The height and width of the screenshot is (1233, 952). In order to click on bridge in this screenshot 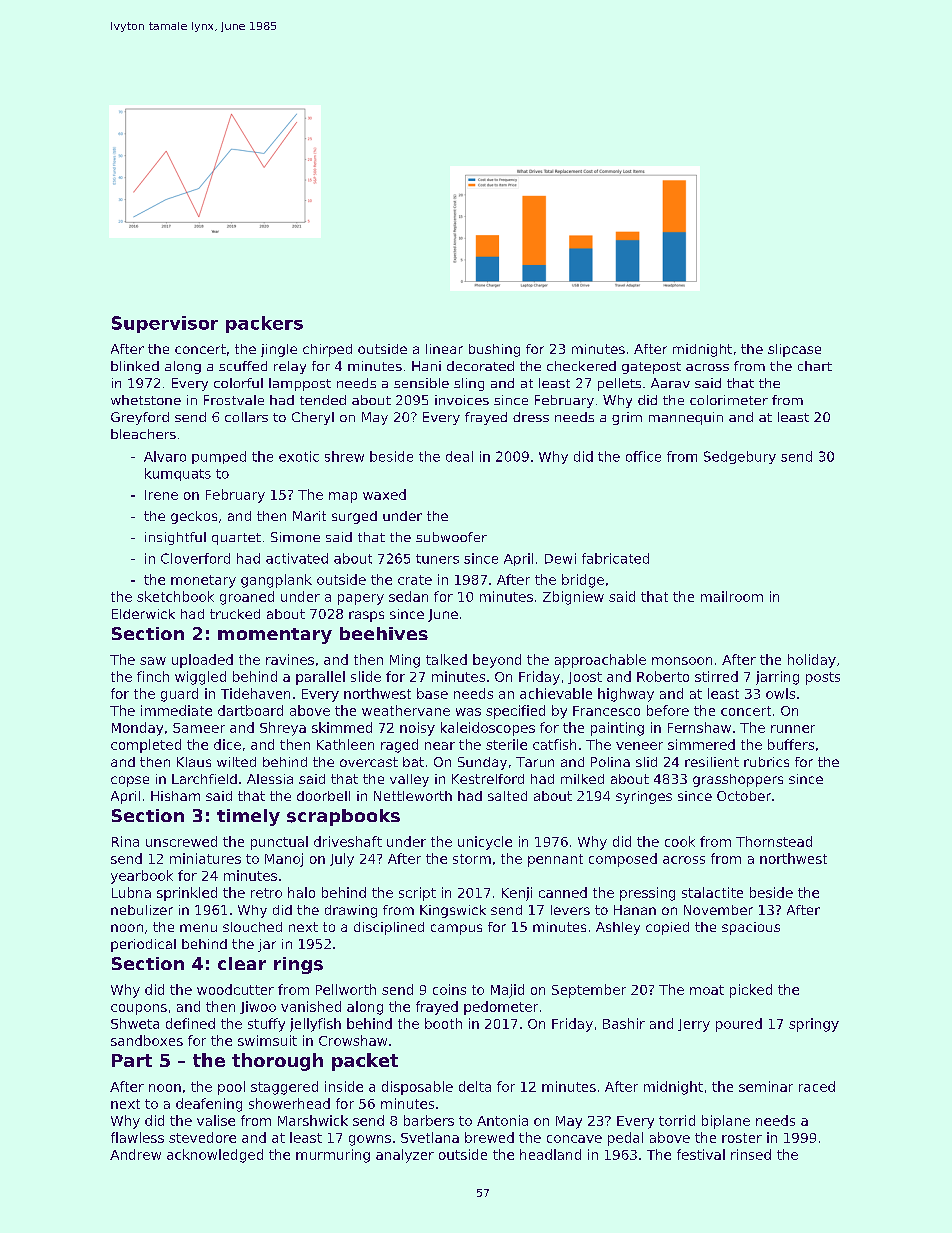, I will do `click(583, 581)`.
